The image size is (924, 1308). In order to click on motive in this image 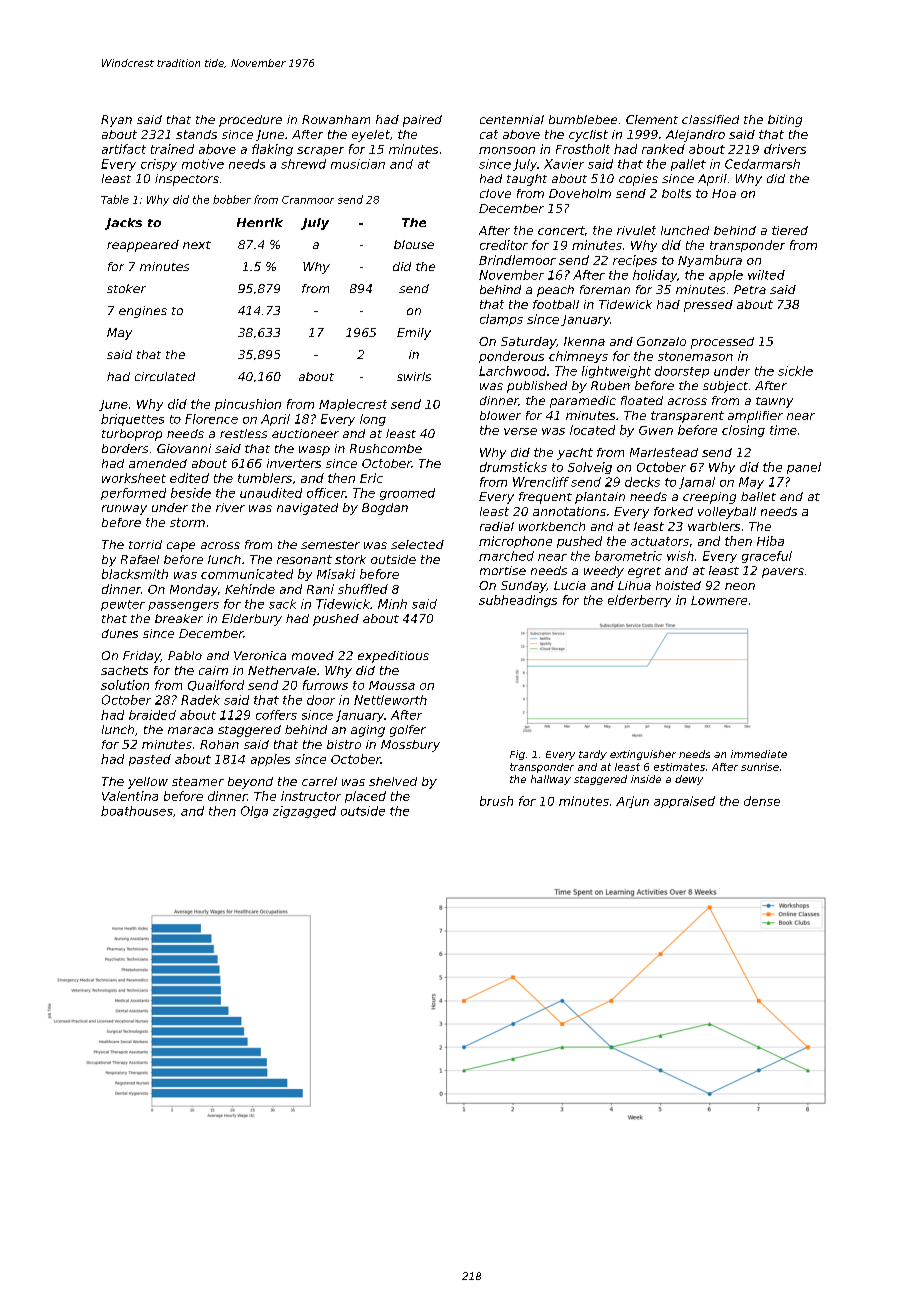, I will do `click(203, 164)`.
